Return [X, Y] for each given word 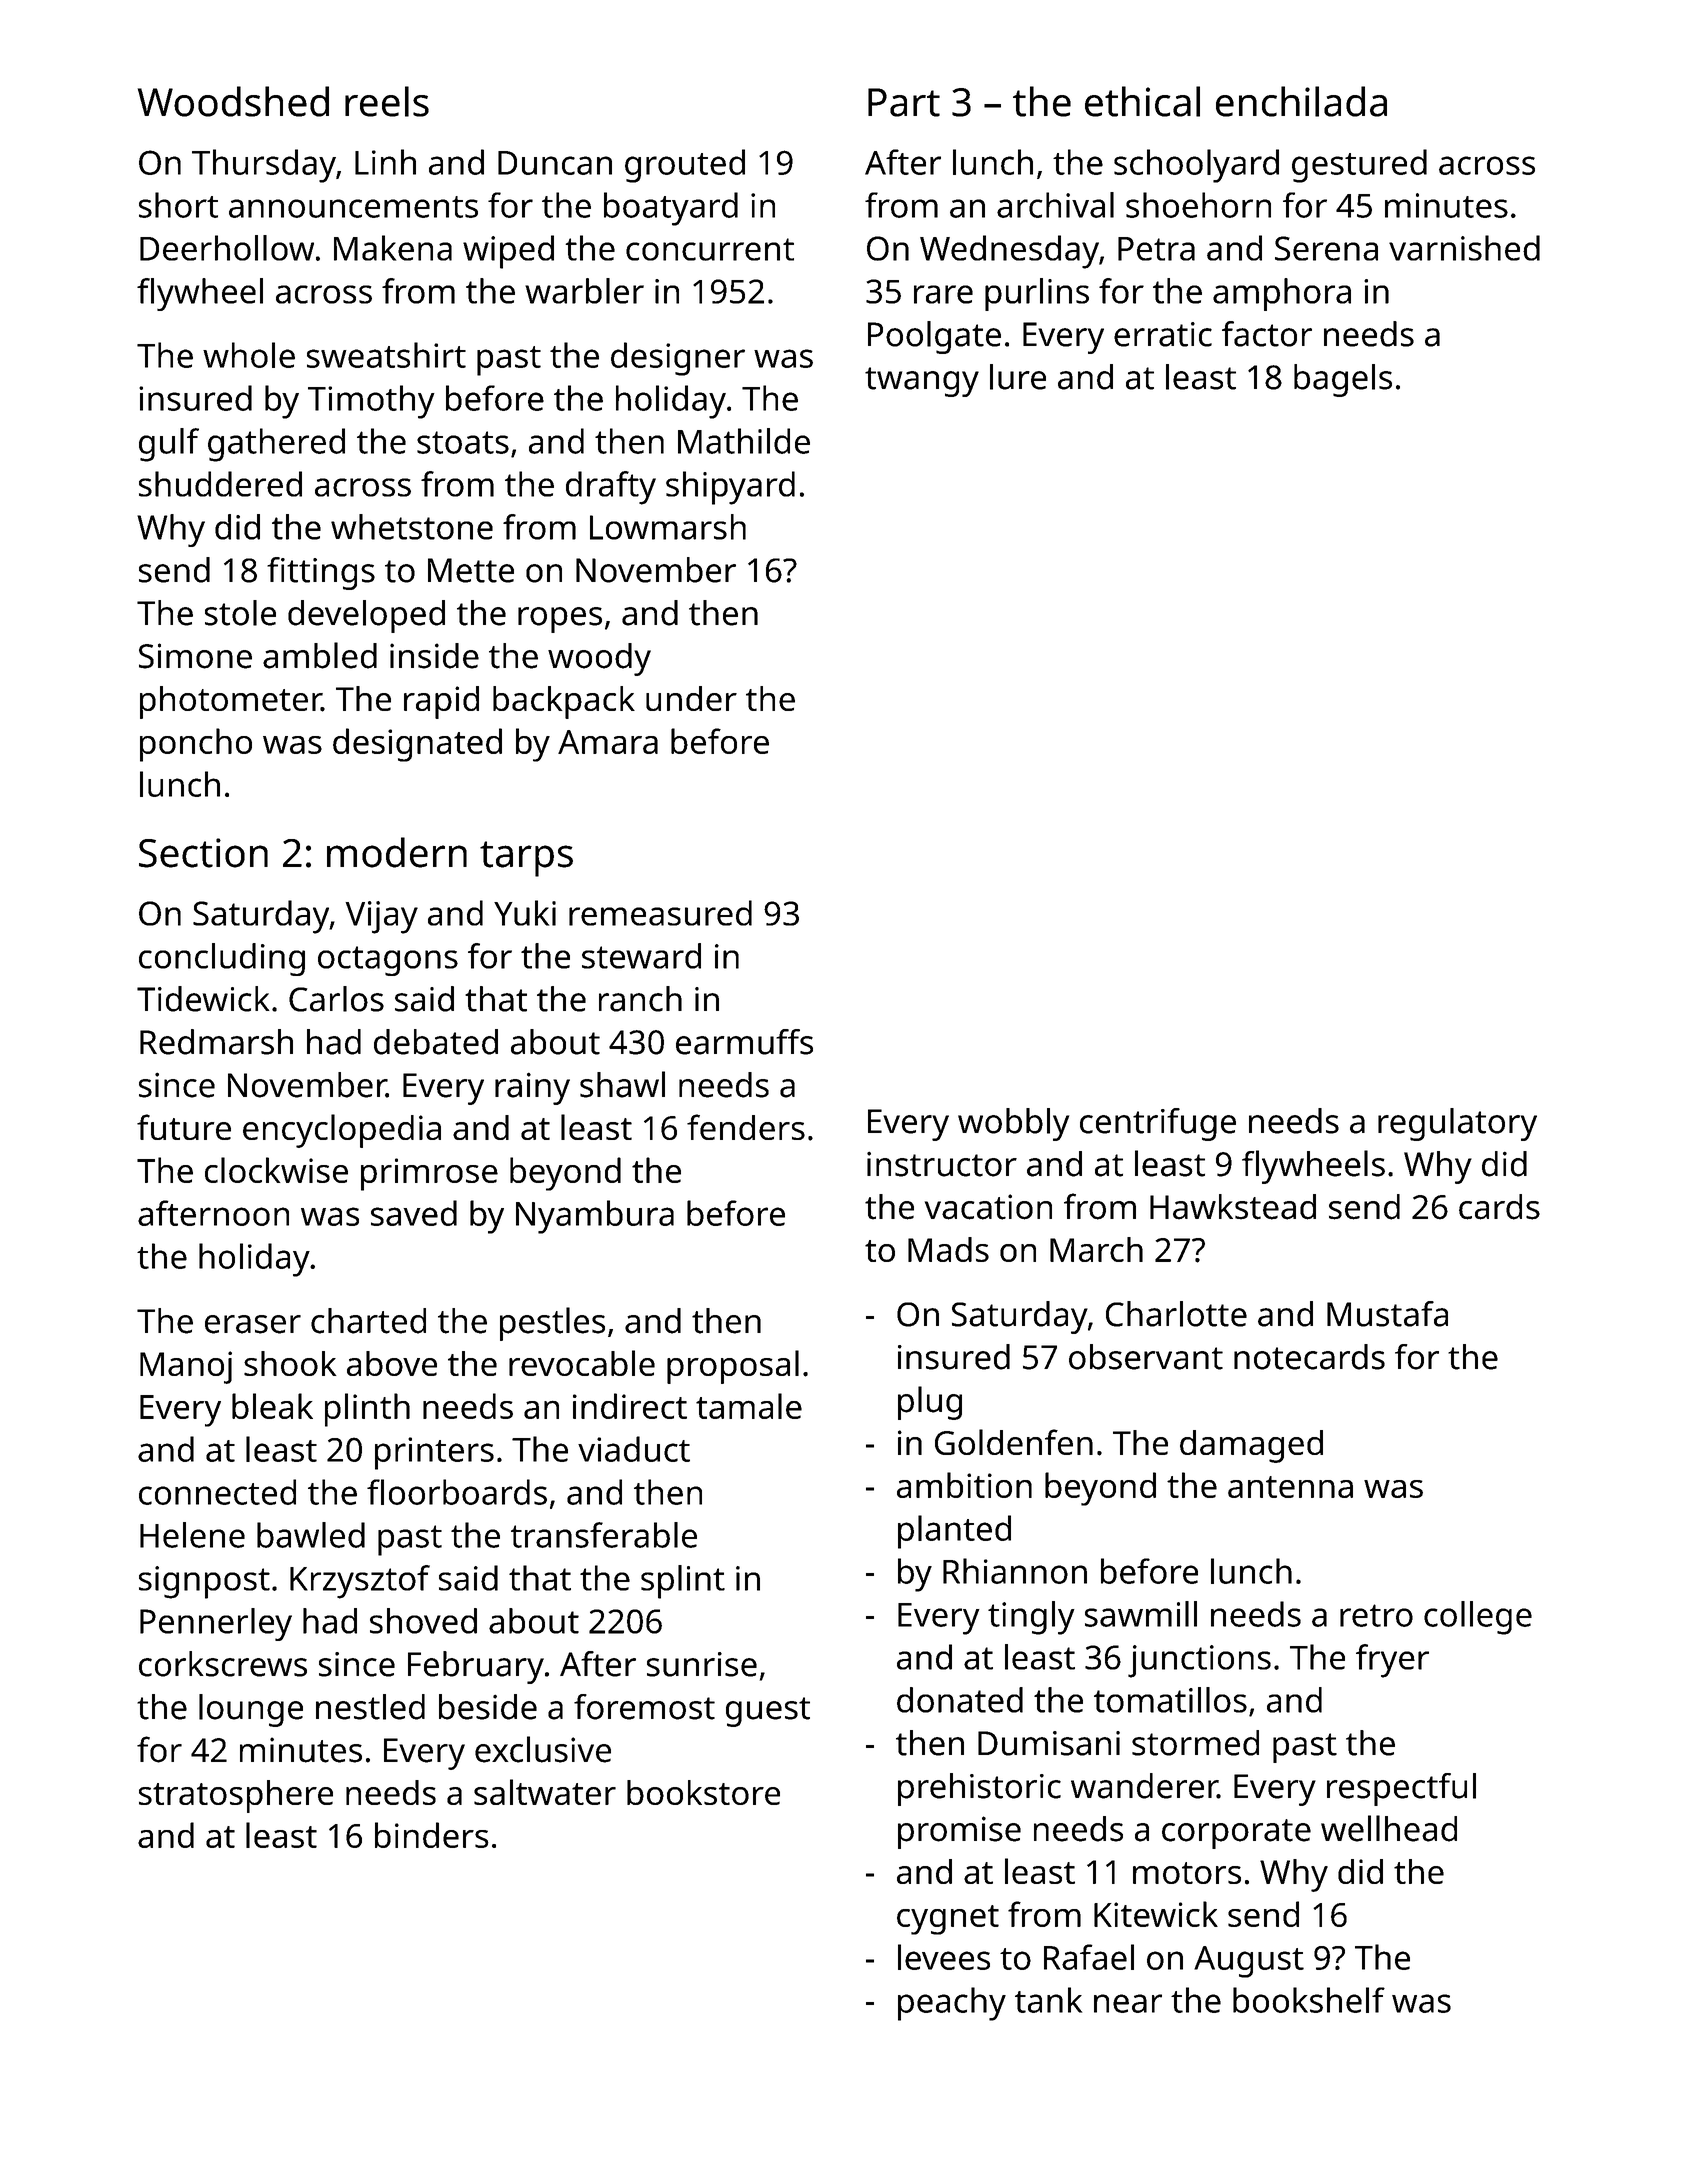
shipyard [730, 488]
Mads [948, 1249]
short [178, 205]
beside [488, 1707]
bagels [1343, 380]
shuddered [220, 484]
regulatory [1457, 1124]
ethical [1142, 101]
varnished [1464, 248]
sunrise [702, 1664]
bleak [272, 1406]
